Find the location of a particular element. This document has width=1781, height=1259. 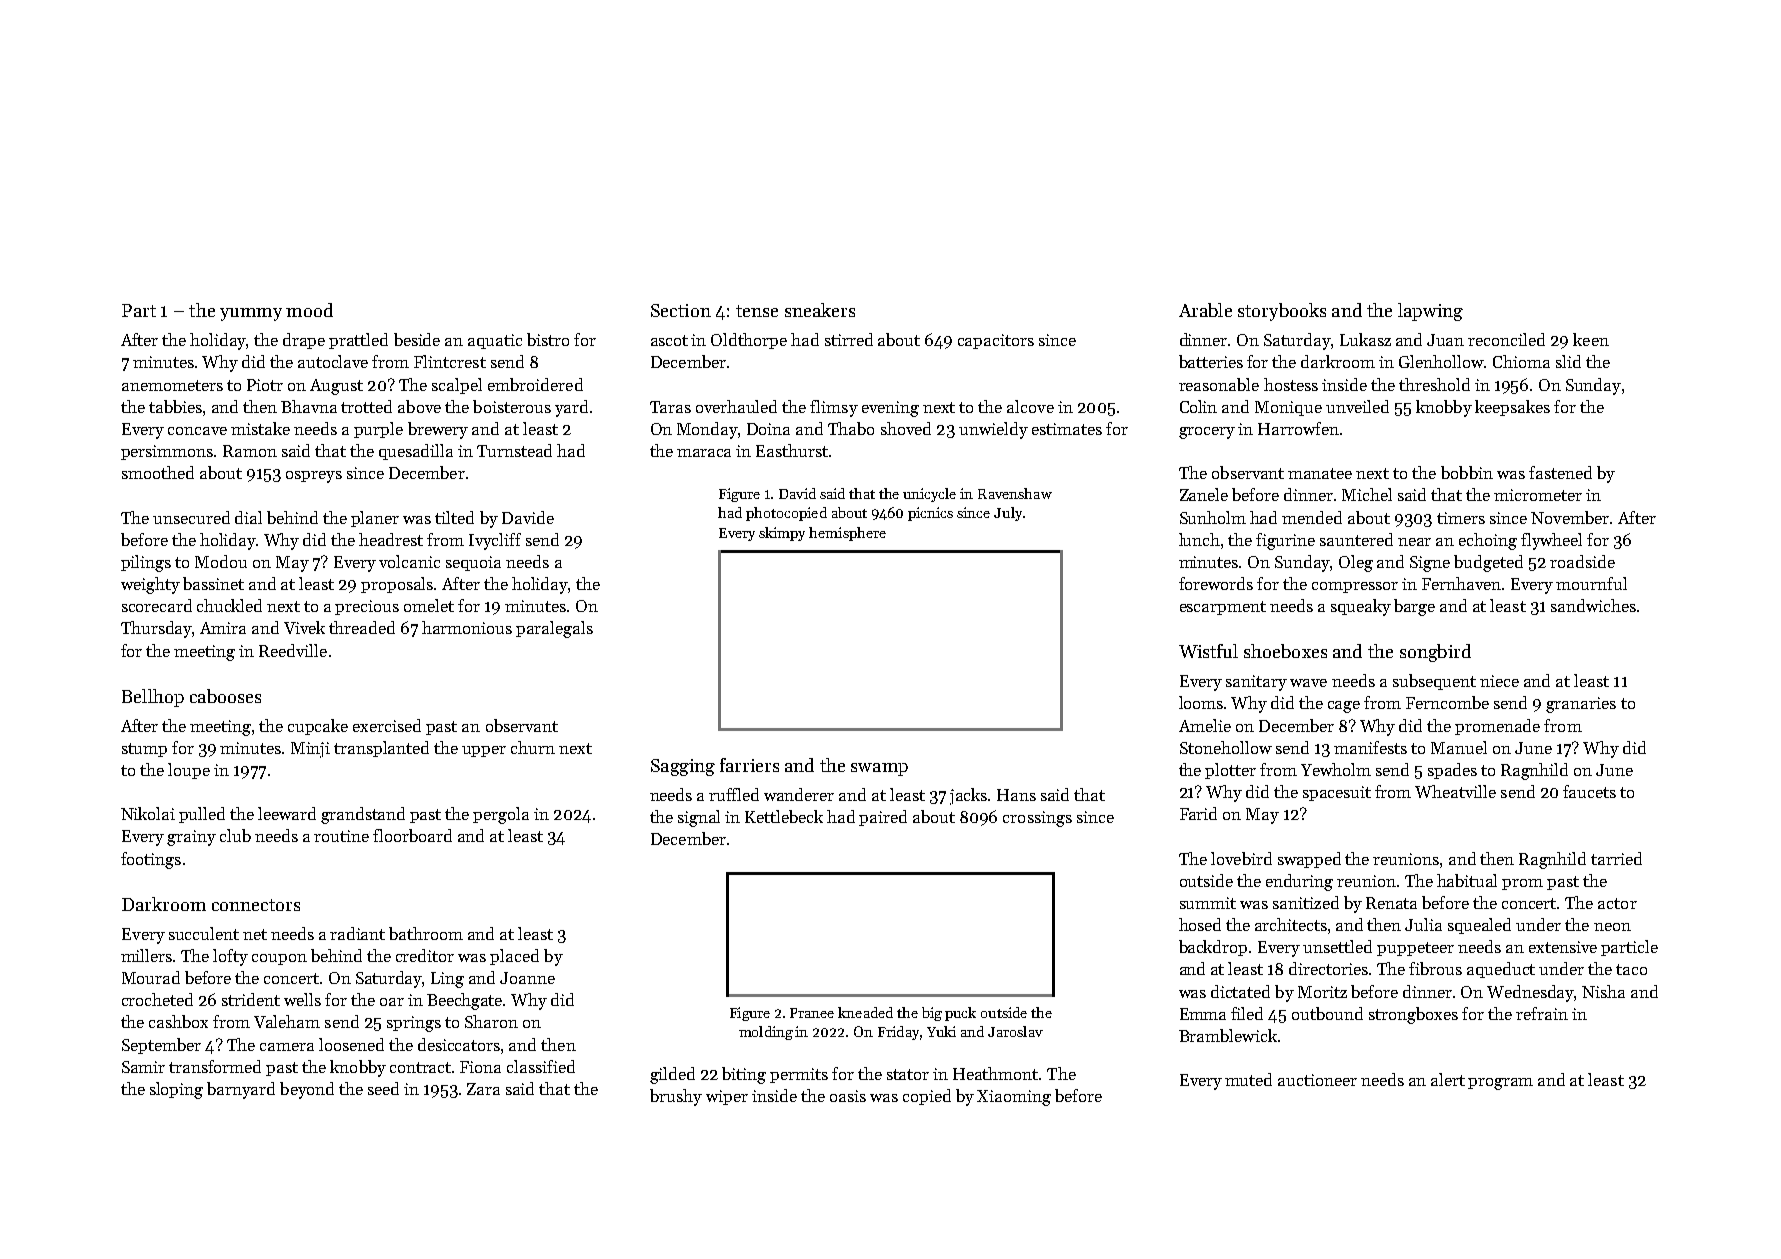

stump is located at coordinates (144, 750).
